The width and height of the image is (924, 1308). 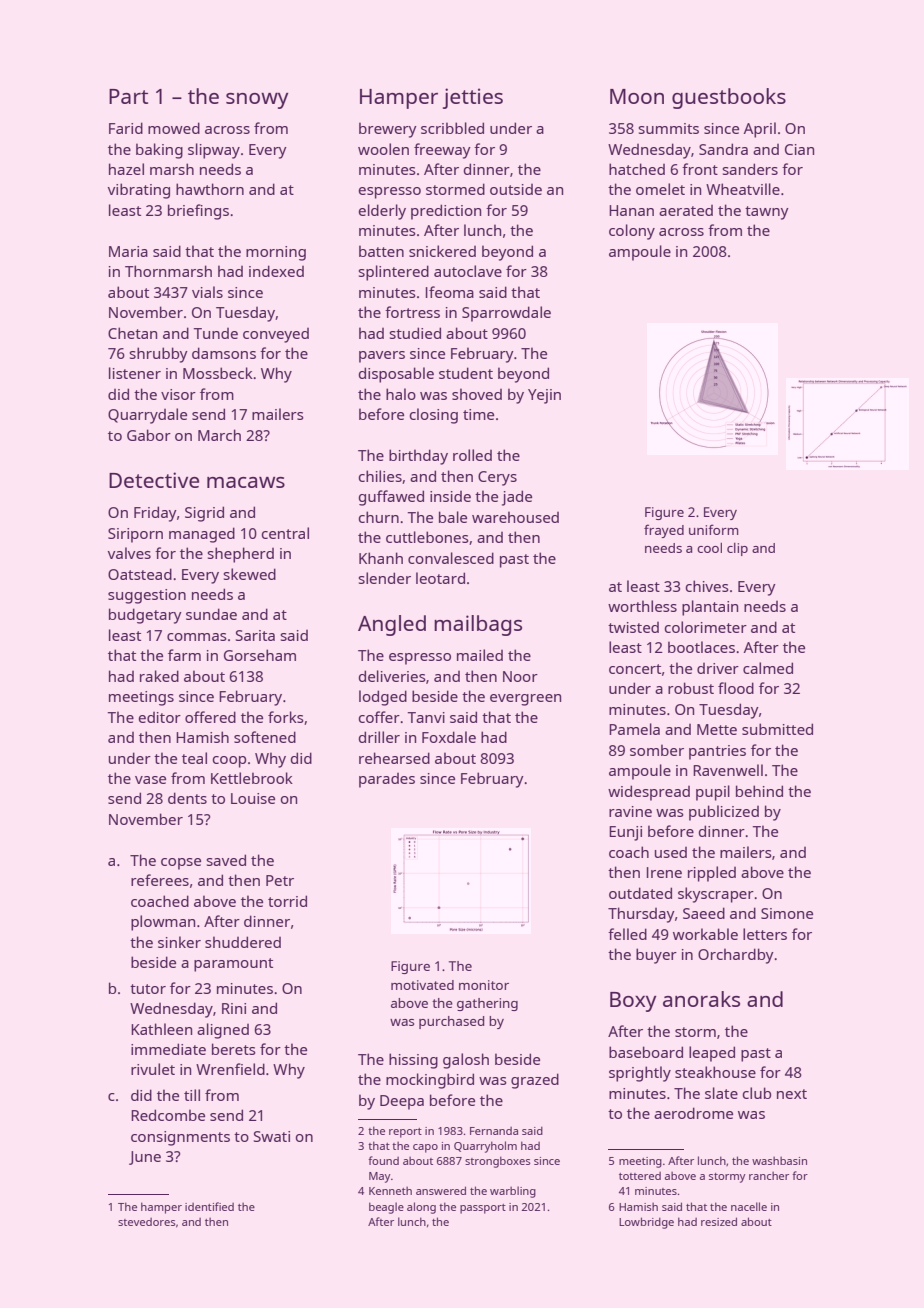 What do you see at coordinates (714, 529) in the image?
I see `uniform` at bounding box center [714, 529].
